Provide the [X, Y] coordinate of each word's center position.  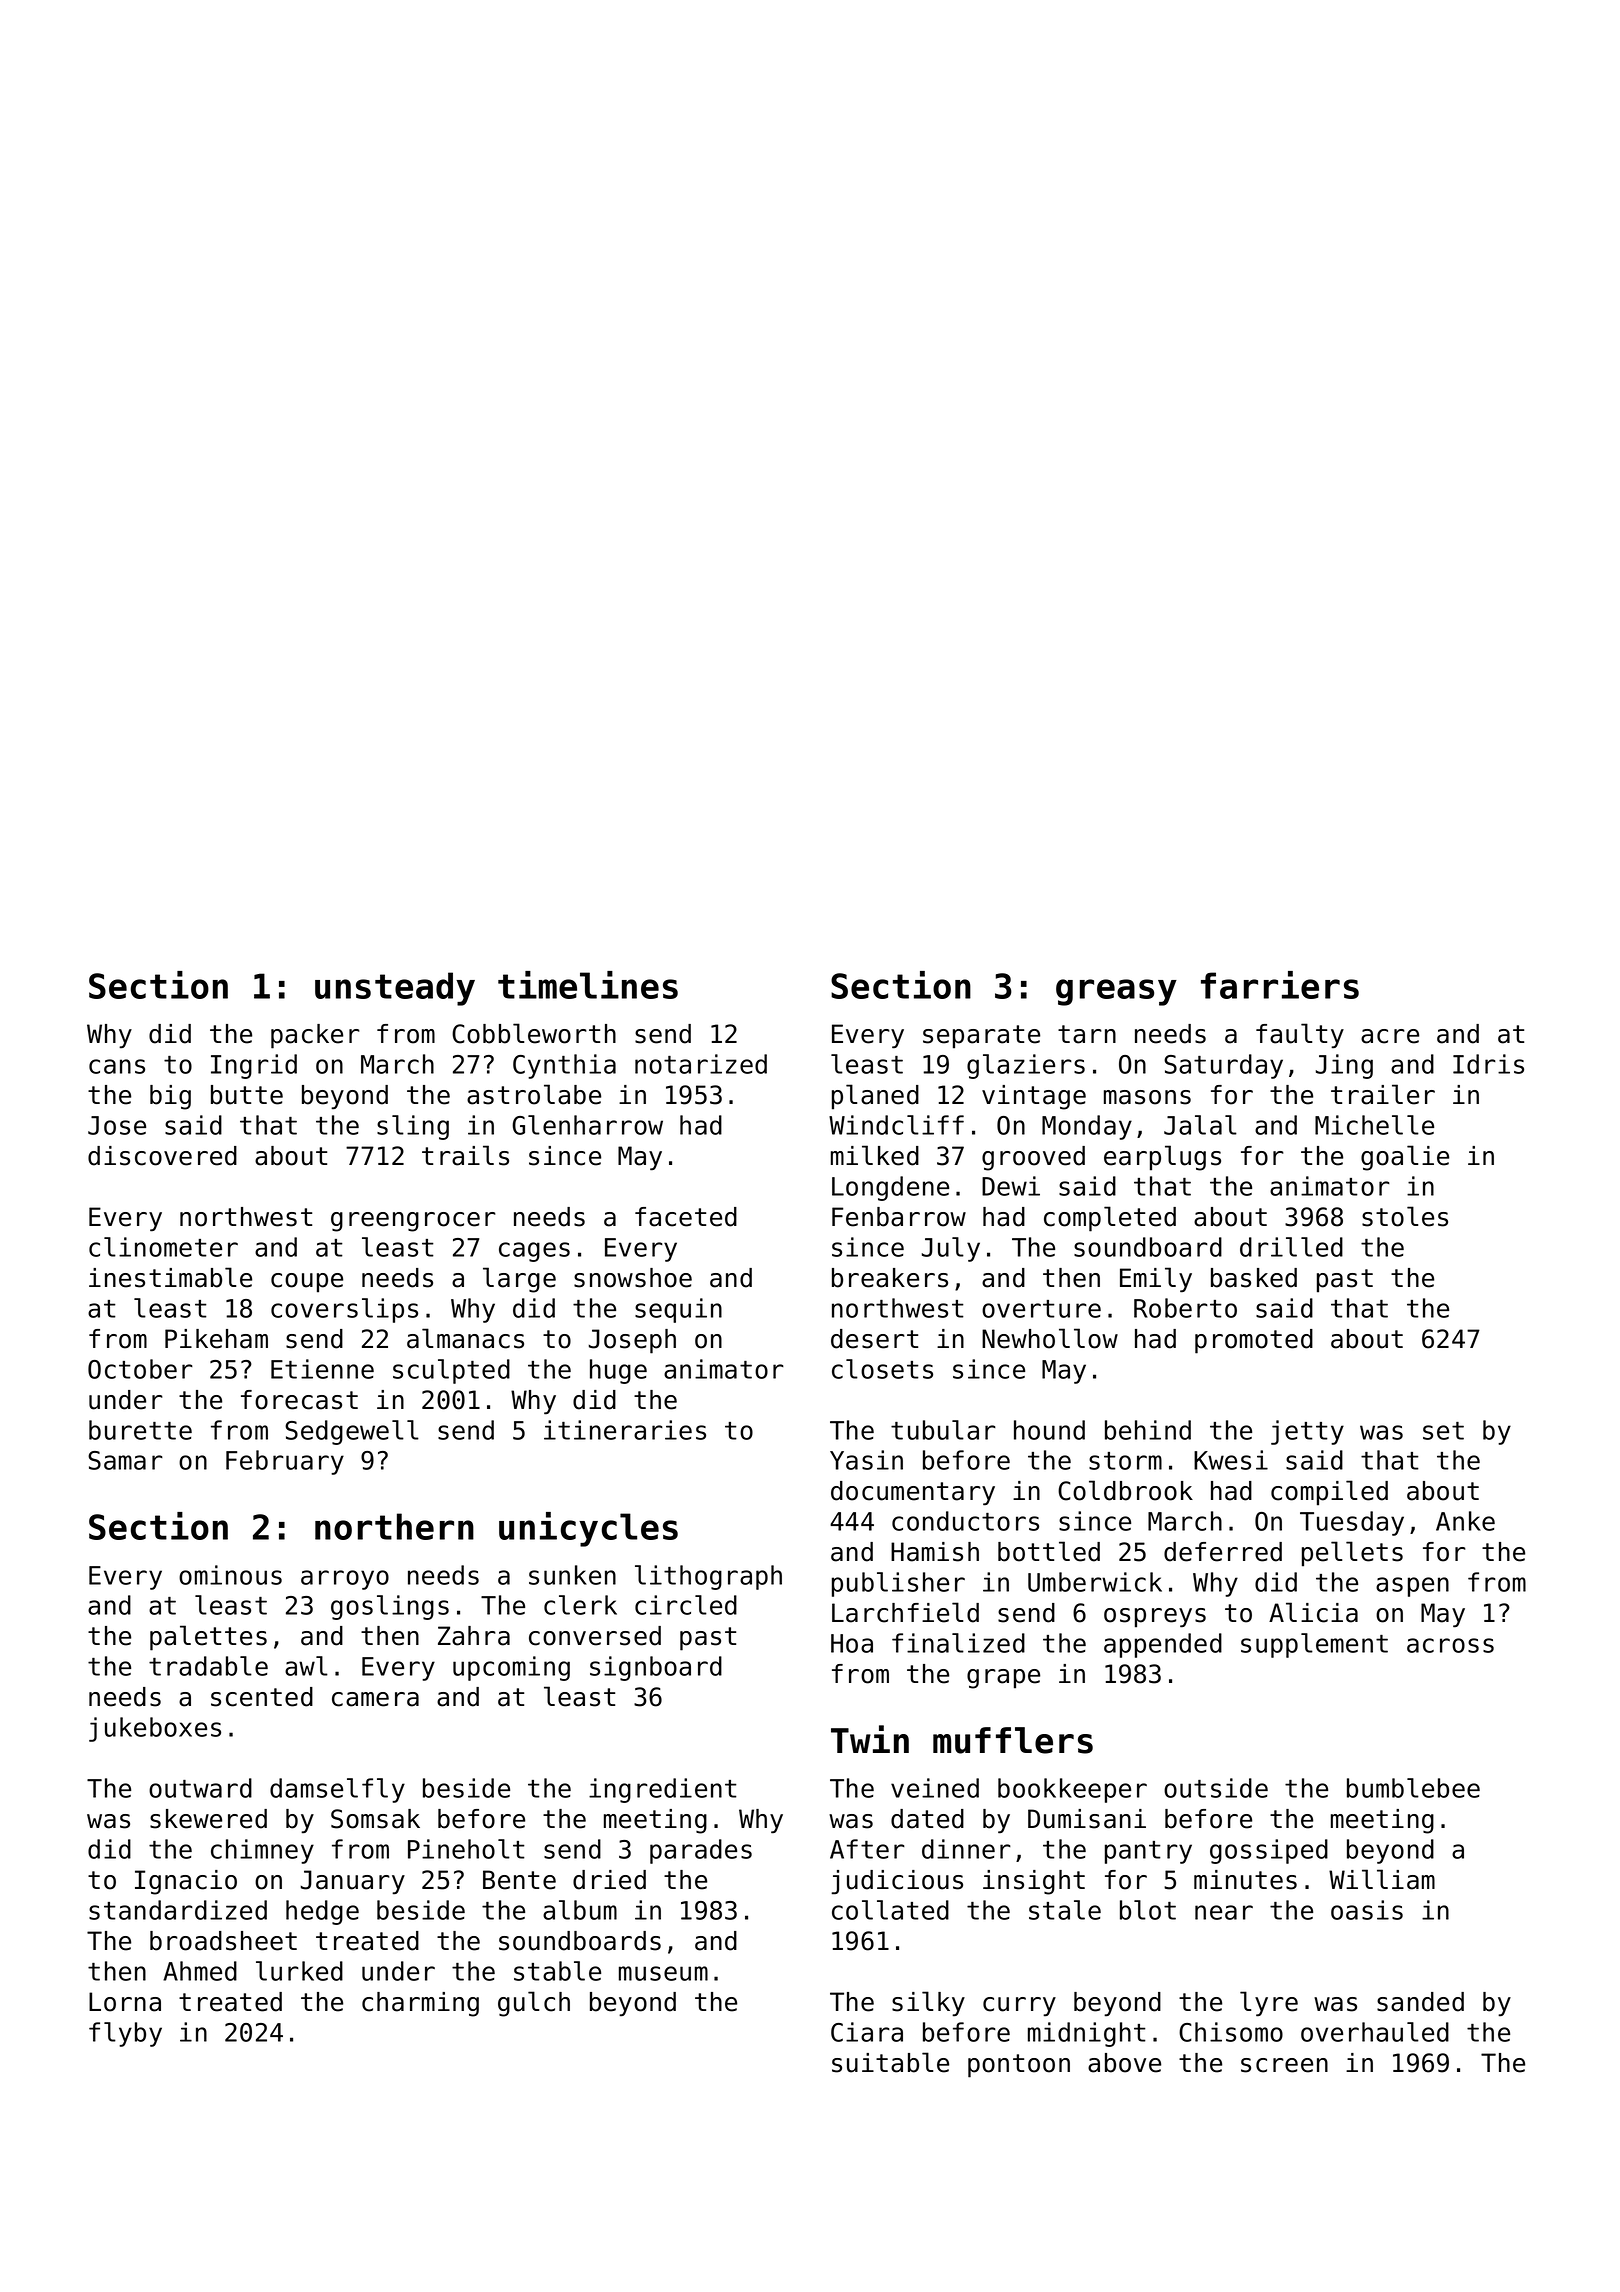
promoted [1254, 1341]
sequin [678, 1310]
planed [875, 1097]
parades [701, 1851]
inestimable [170, 1277]
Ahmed [200, 1971]
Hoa [852, 1643]
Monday [1087, 1127]
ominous [230, 1575]
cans [117, 1066]
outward [200, 1788]
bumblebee [1413, 1788]
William [1382, 1879]
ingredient [662, 1790]
